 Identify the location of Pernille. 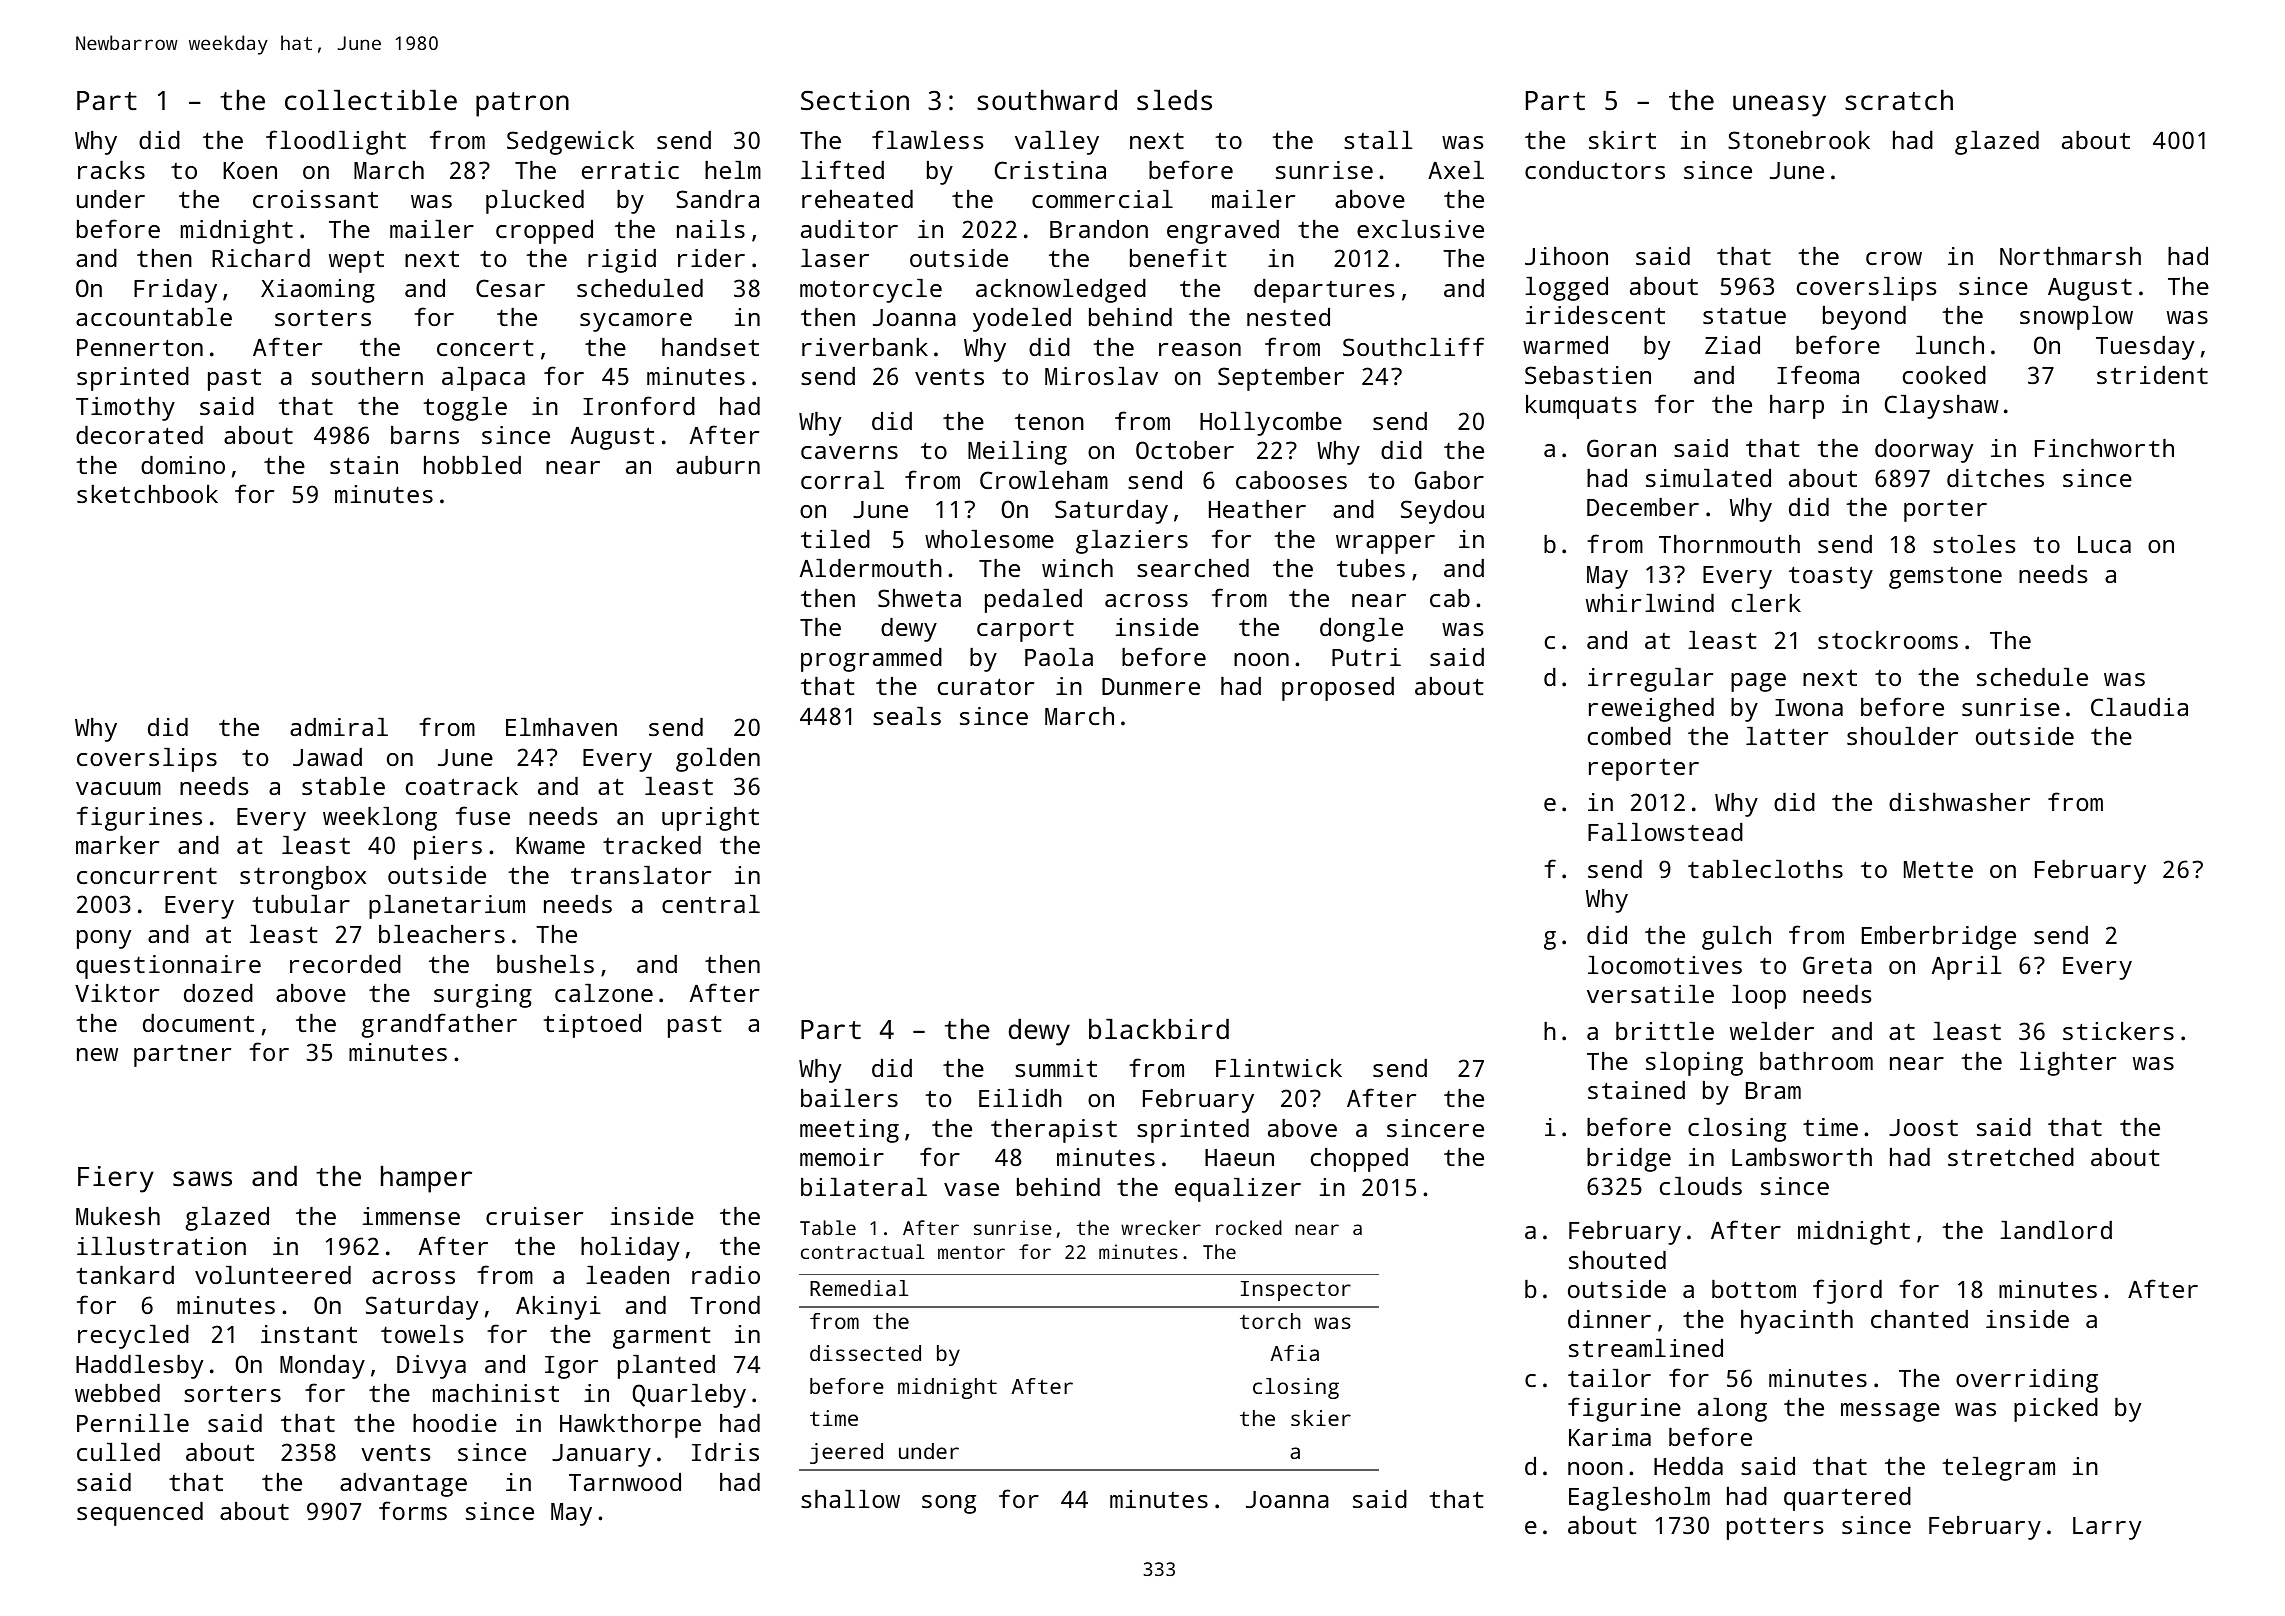
(133, 1423).
